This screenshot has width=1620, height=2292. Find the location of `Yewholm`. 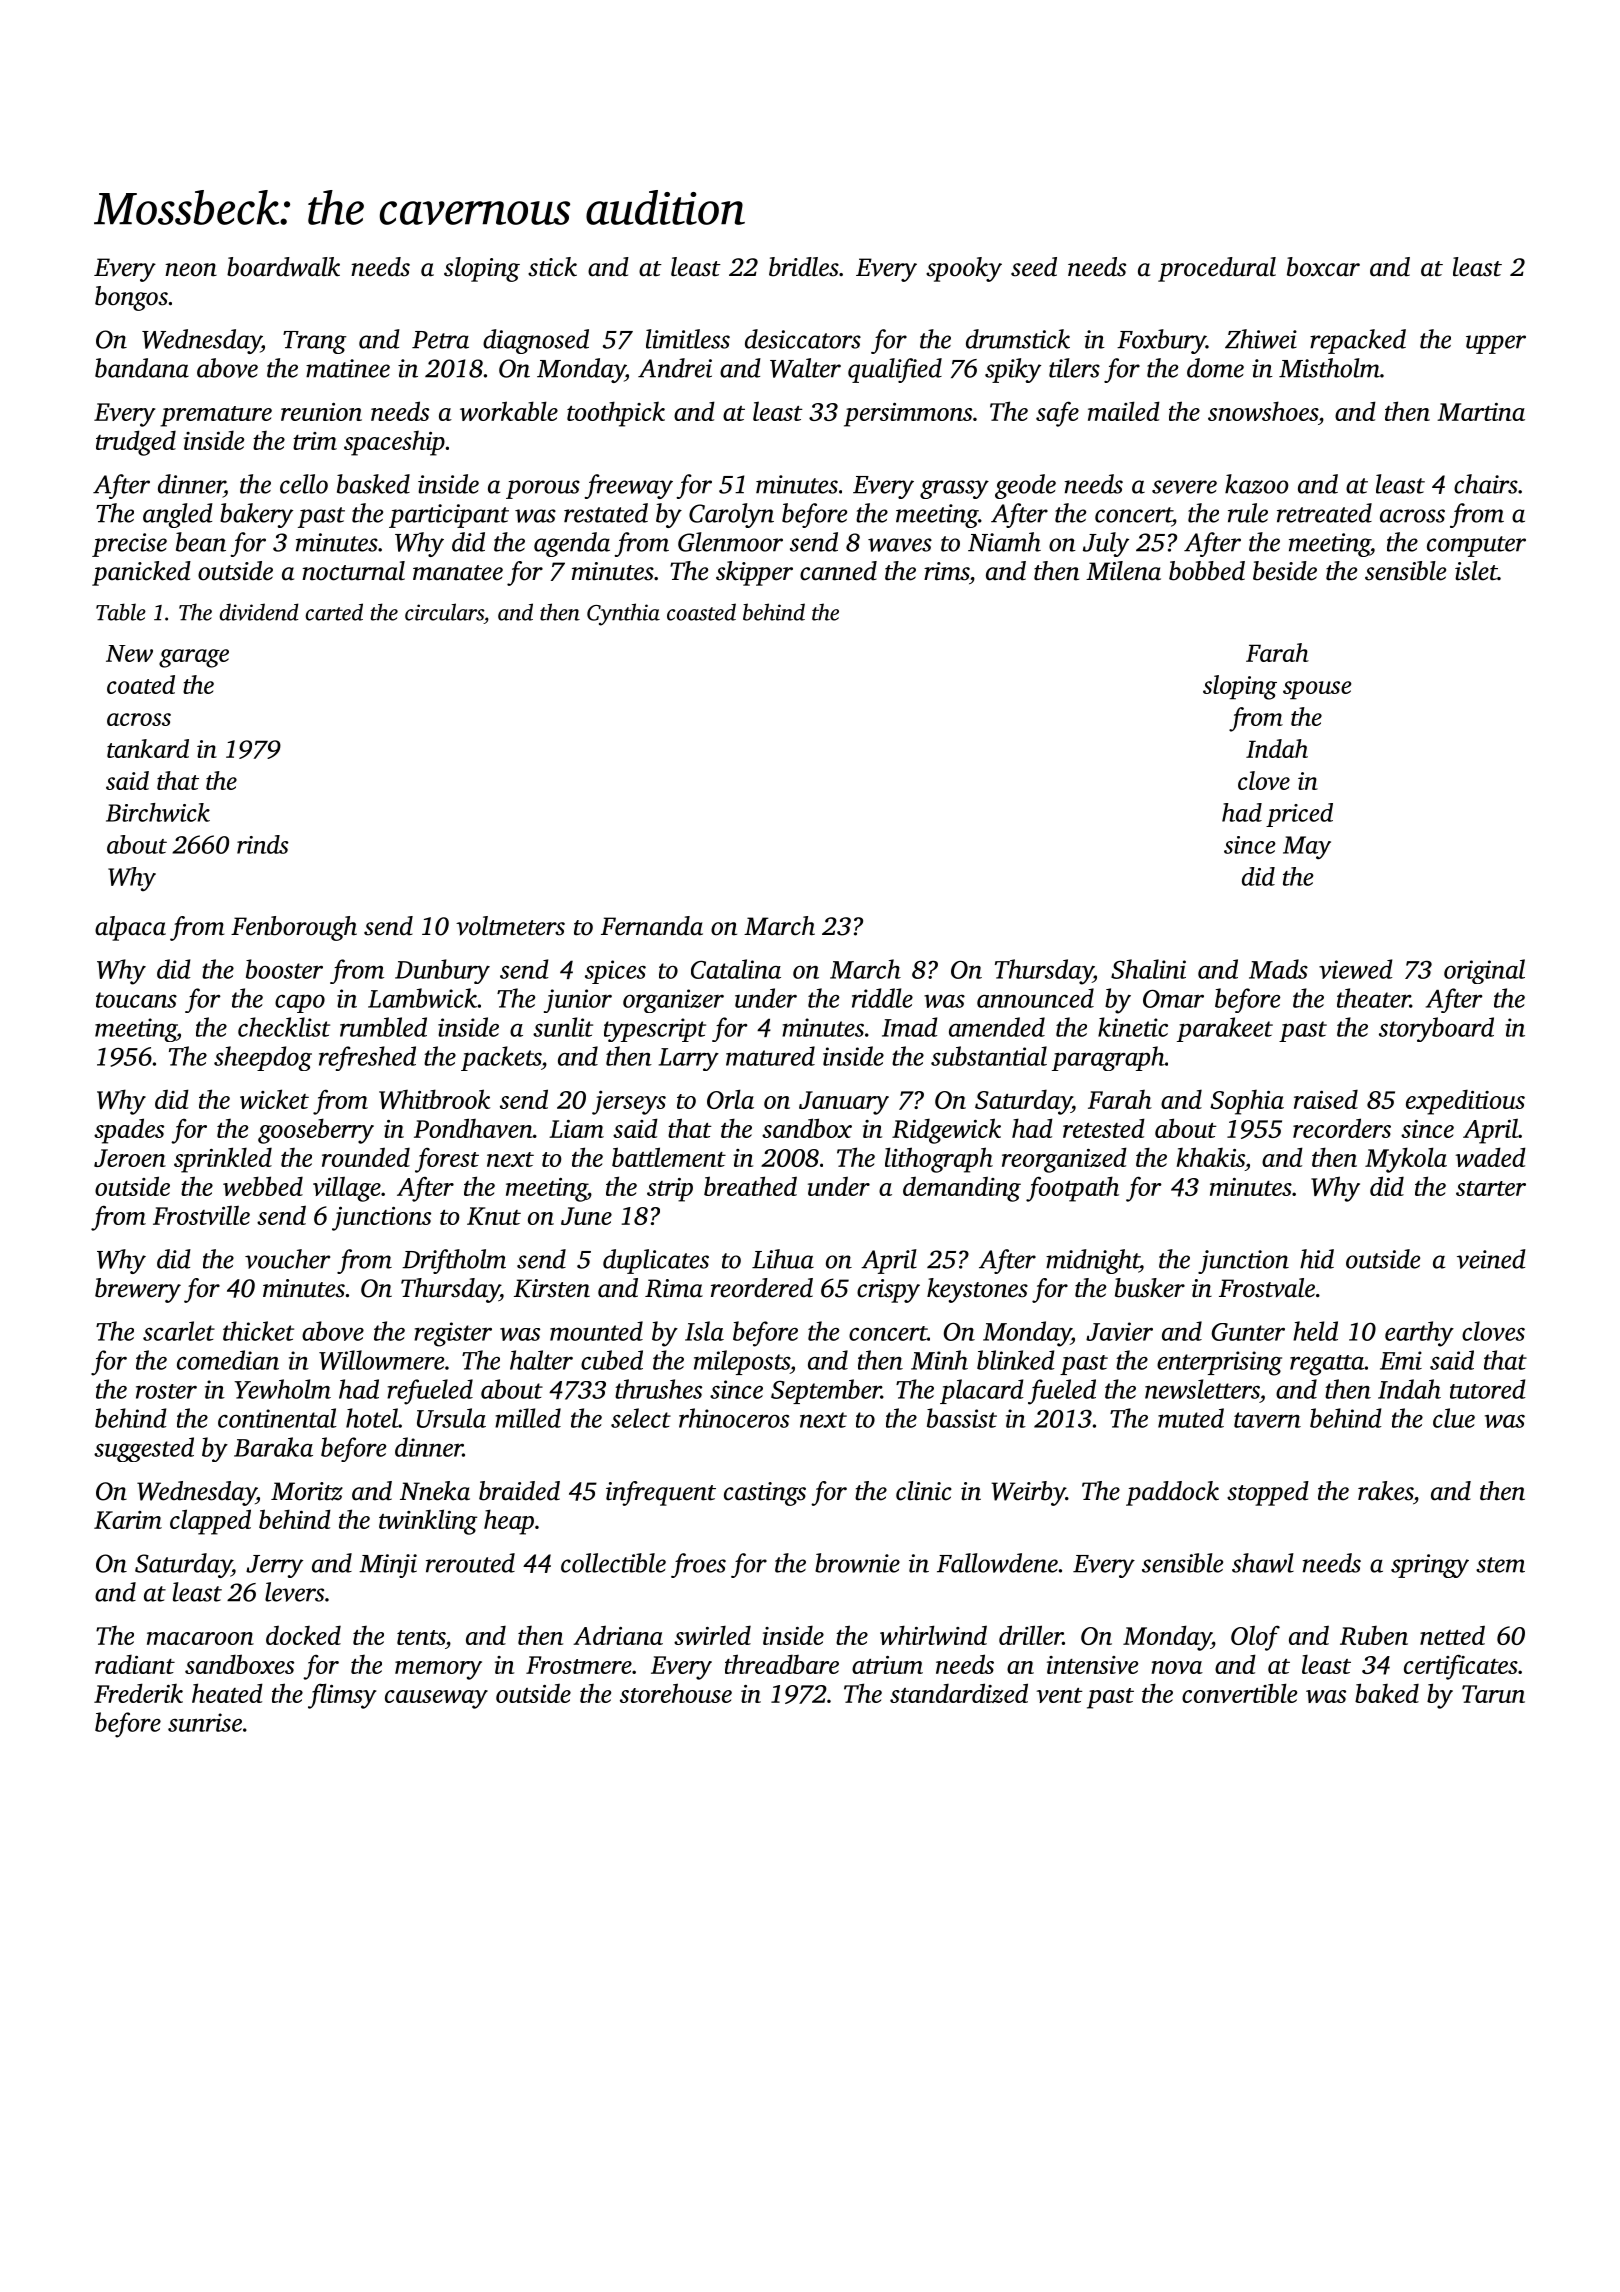

Yewholm is located at coordinates (282, 1389).
